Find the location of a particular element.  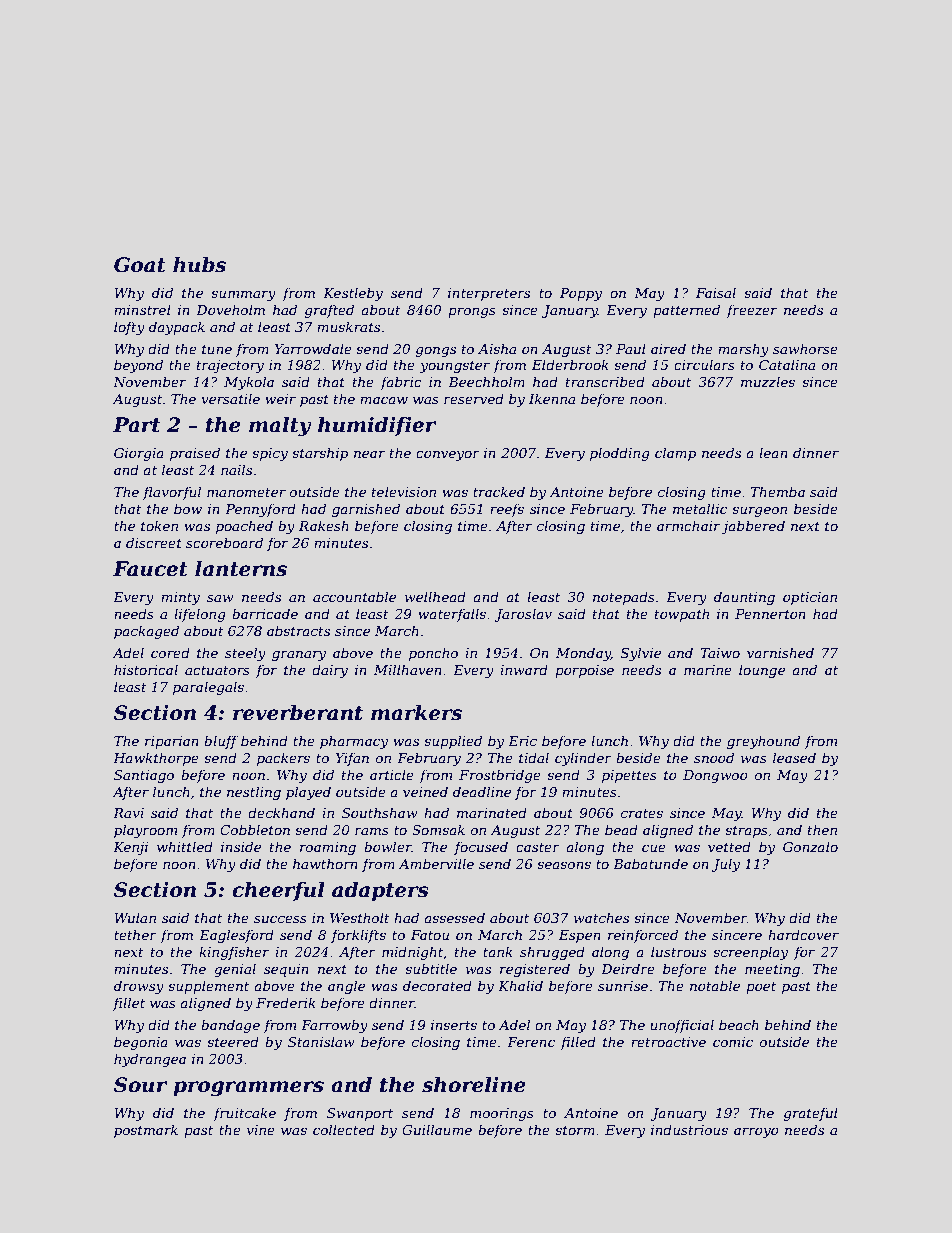

snood is located at coordinates (714, 757).
